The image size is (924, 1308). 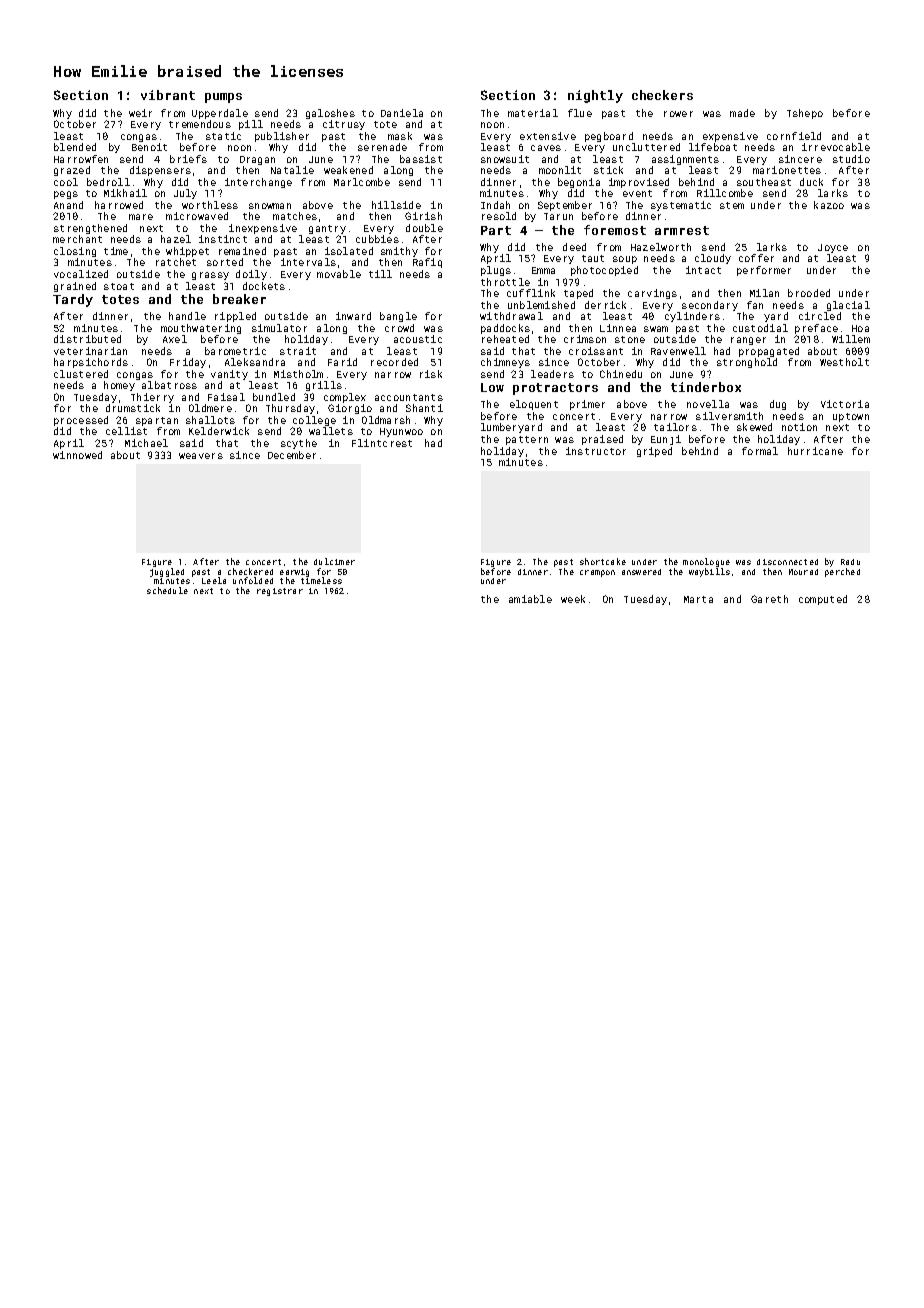 What do you see at coordinates (747, 363) in the screenshot?
I see `stronghold` at bounding box center [747, 363].
